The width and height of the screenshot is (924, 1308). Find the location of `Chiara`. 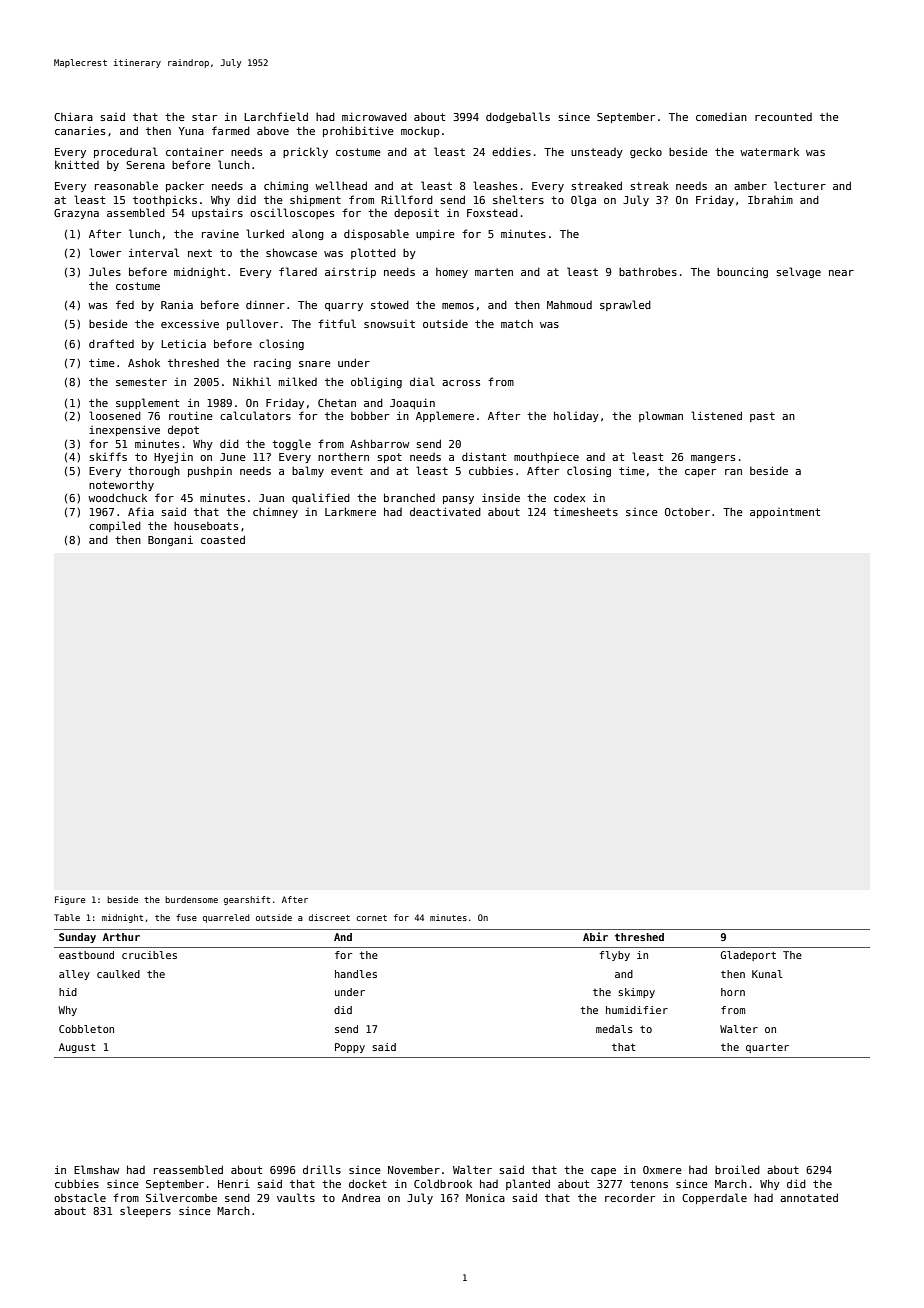

Chiara is located at coordinates (73, 116).
